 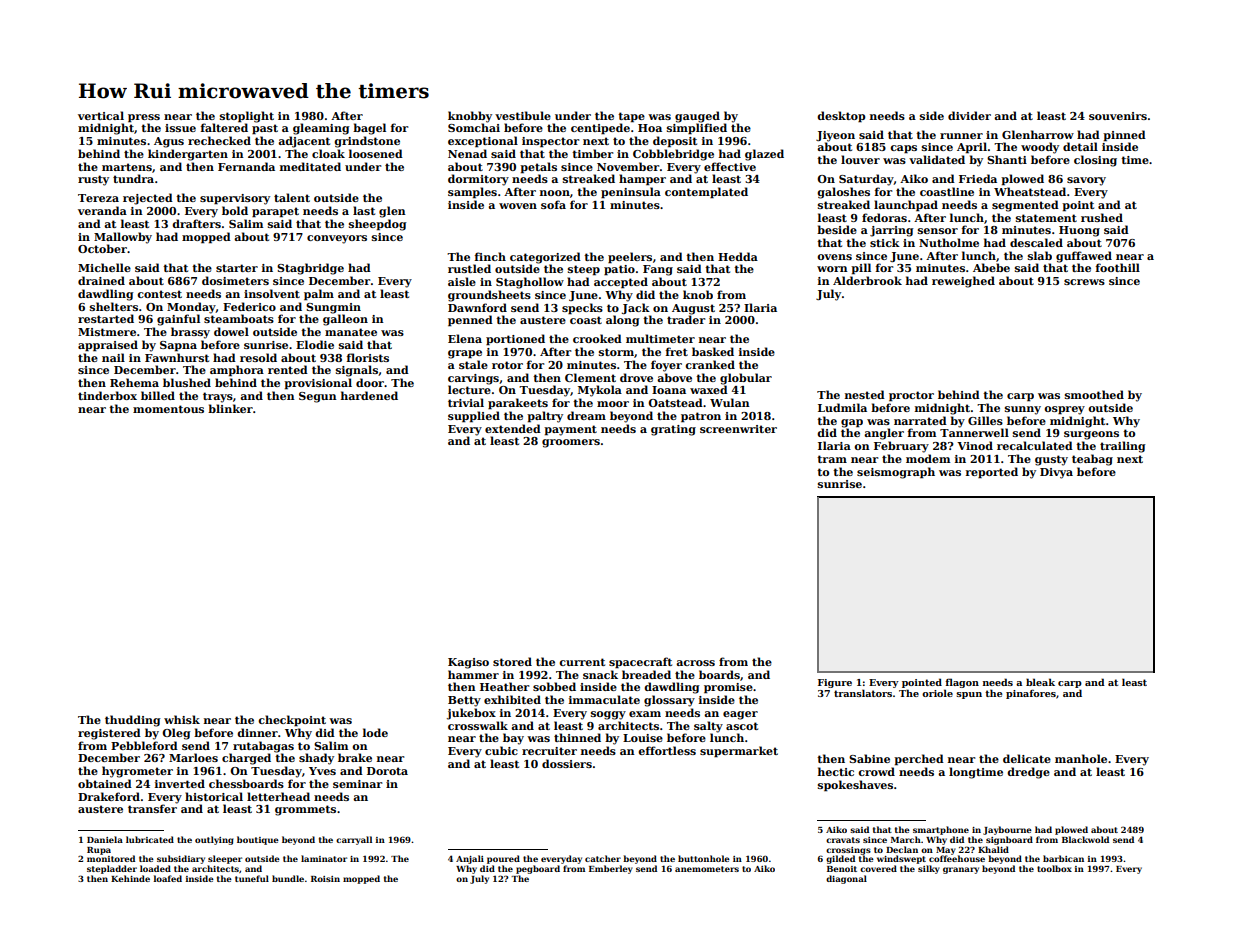 I want to click on Divya, so click(x=1056, y=473).
